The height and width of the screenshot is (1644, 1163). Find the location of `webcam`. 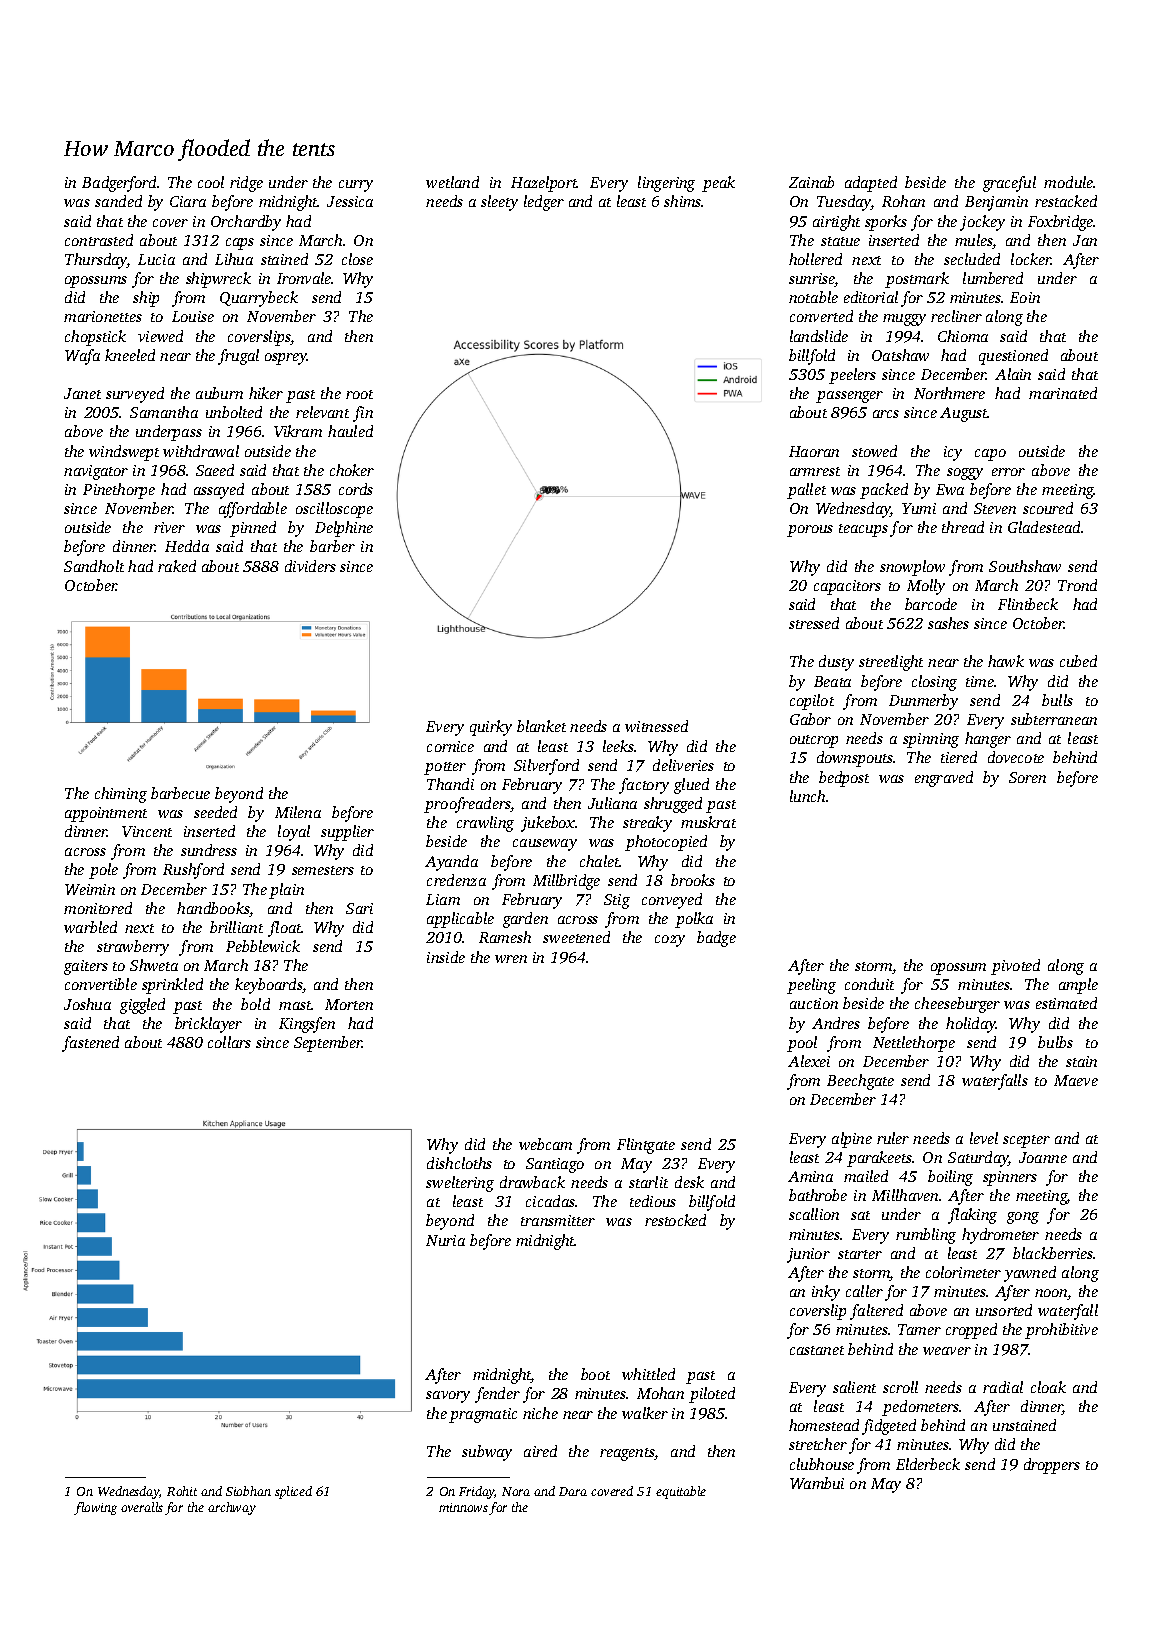

webcam is located at coordinates (545, 1144).
